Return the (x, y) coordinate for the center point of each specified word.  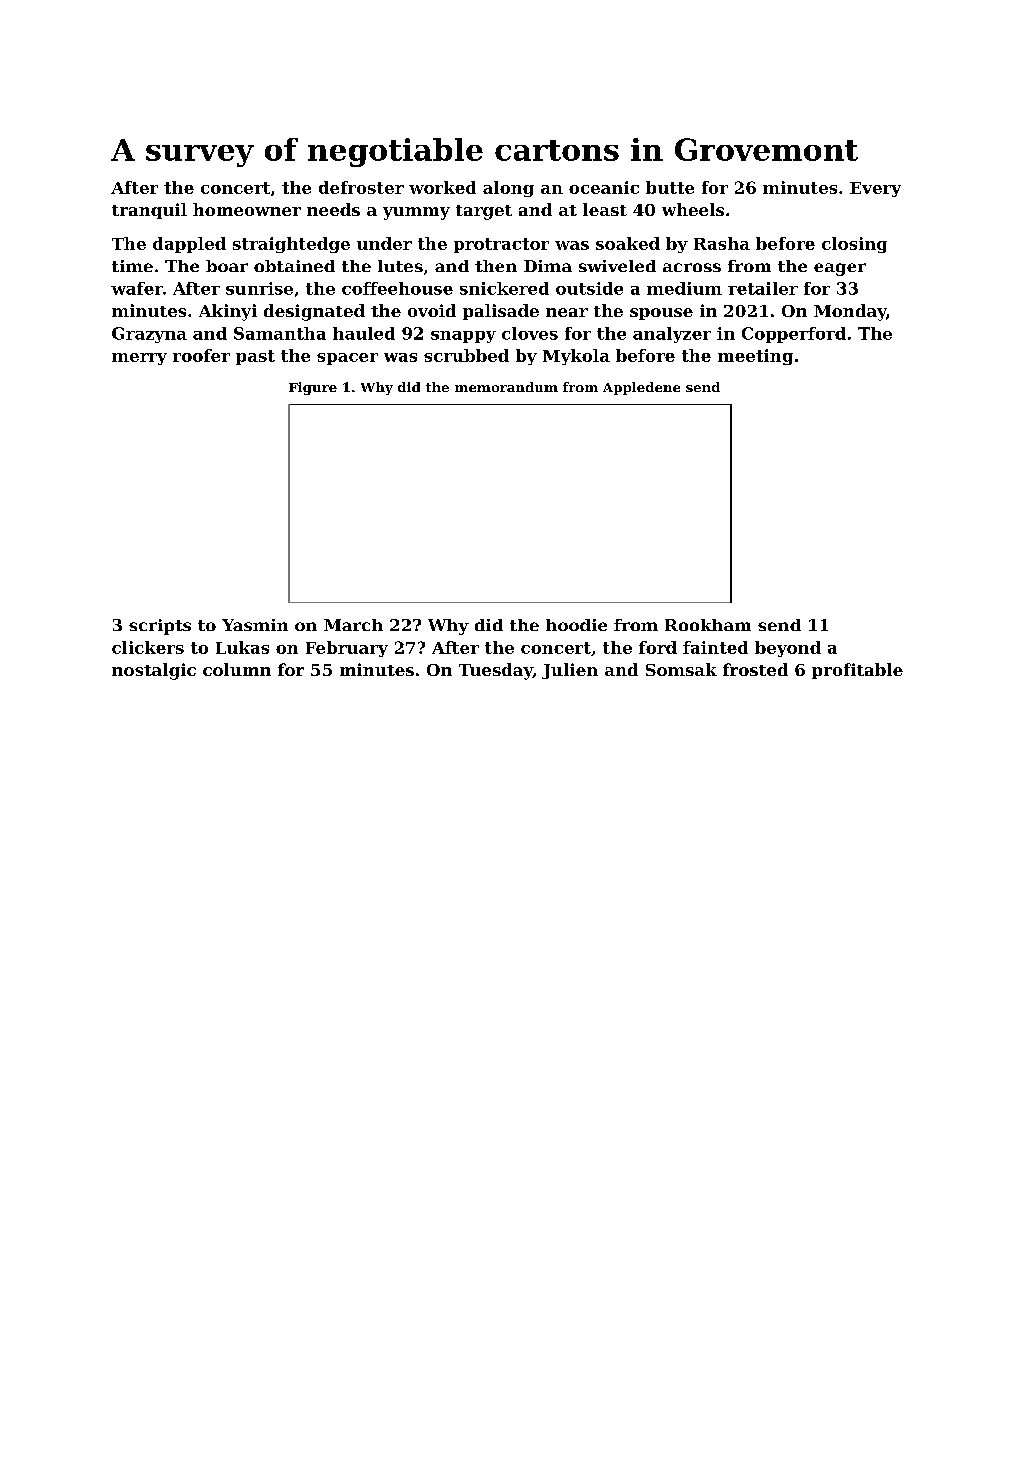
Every (875, 189)
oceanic (604, 187)
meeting (755, 357)
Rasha (722, 243)
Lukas (242, 647)
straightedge (291, 245)
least (605, 209)
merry (139, 359)
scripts (160, 627)
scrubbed (466, 355)
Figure (313, 388)
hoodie (576, 625)
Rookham (708, 625)
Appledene (641, 388)
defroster (361, 187)
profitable (857, 671)
